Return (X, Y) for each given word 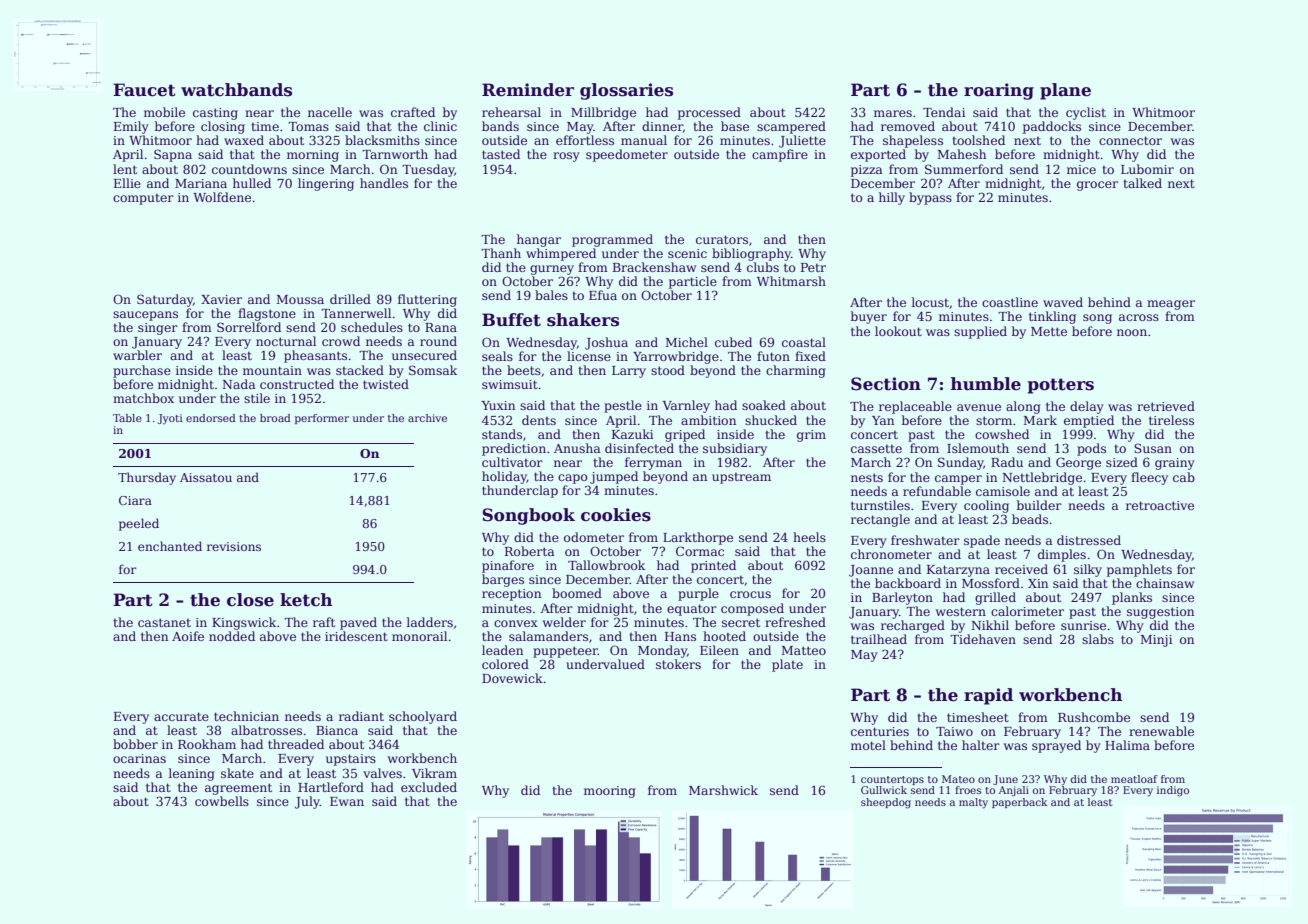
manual (644, 140)
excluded (429, 787)
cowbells (222, 801)
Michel (687, 342)
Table (127, 418)
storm (994, 420)
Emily (131, 127)
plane (1065, 91)
